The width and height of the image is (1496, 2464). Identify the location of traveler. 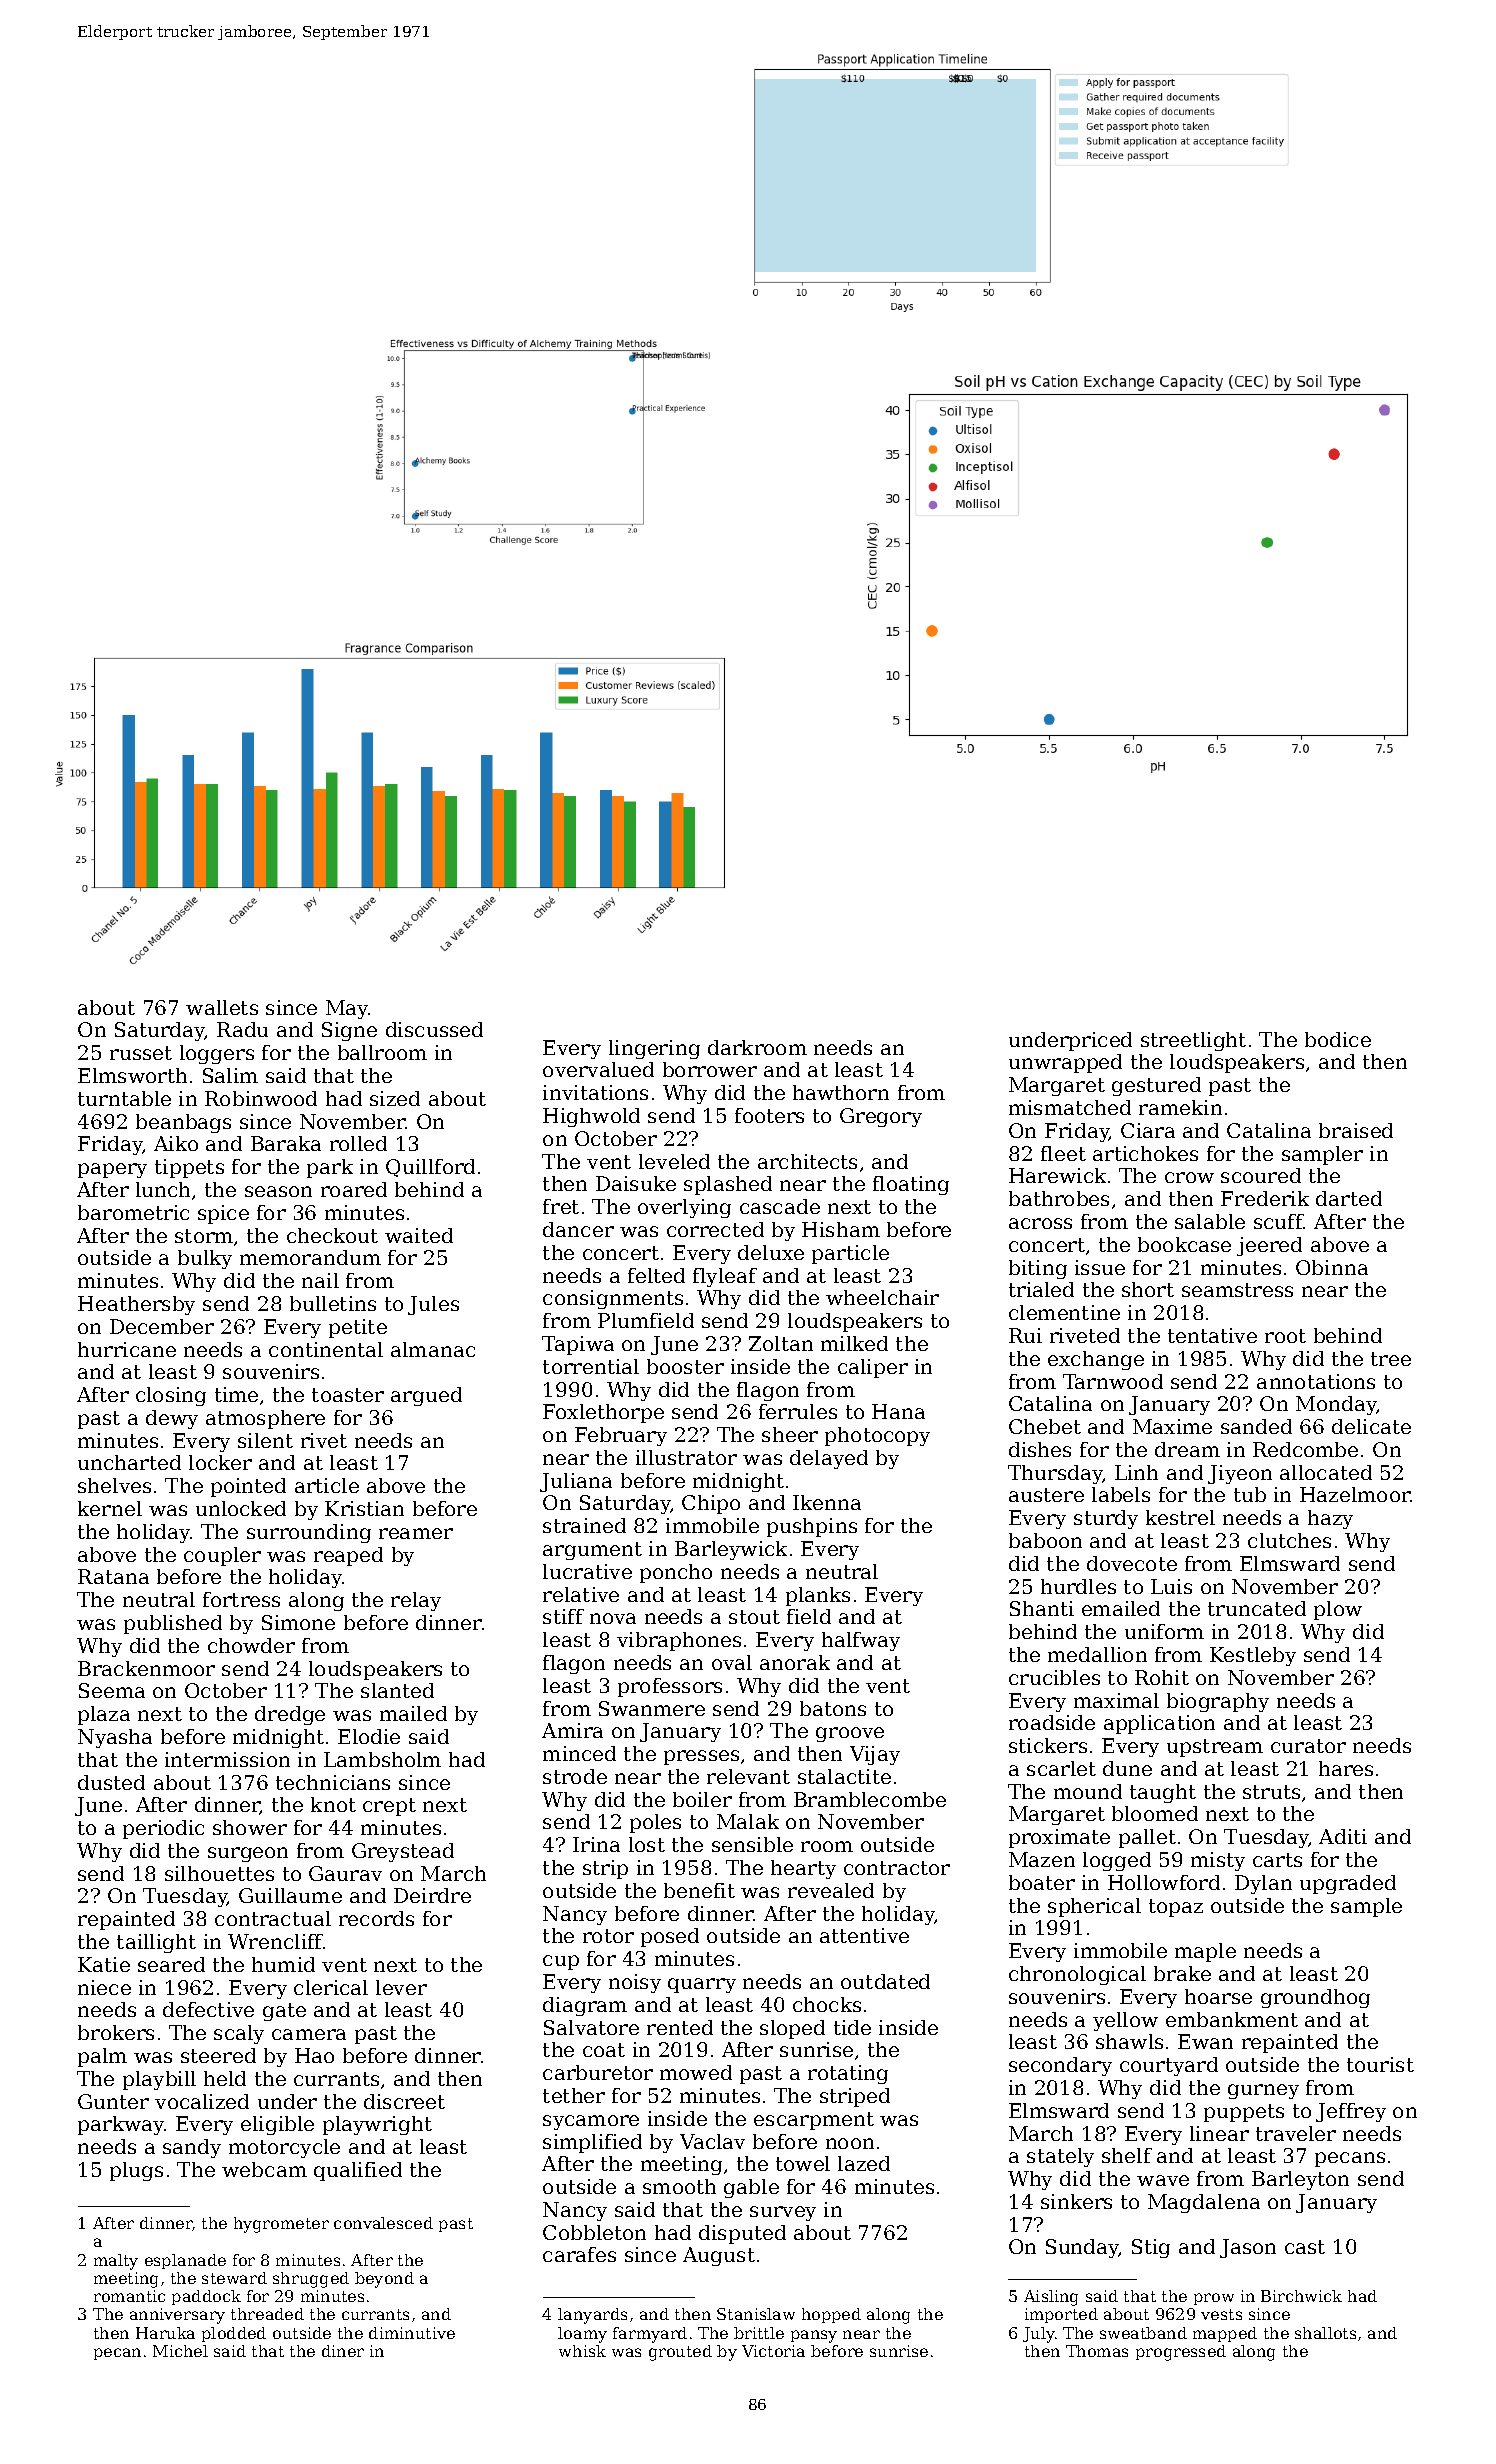
(1296, 2133).
